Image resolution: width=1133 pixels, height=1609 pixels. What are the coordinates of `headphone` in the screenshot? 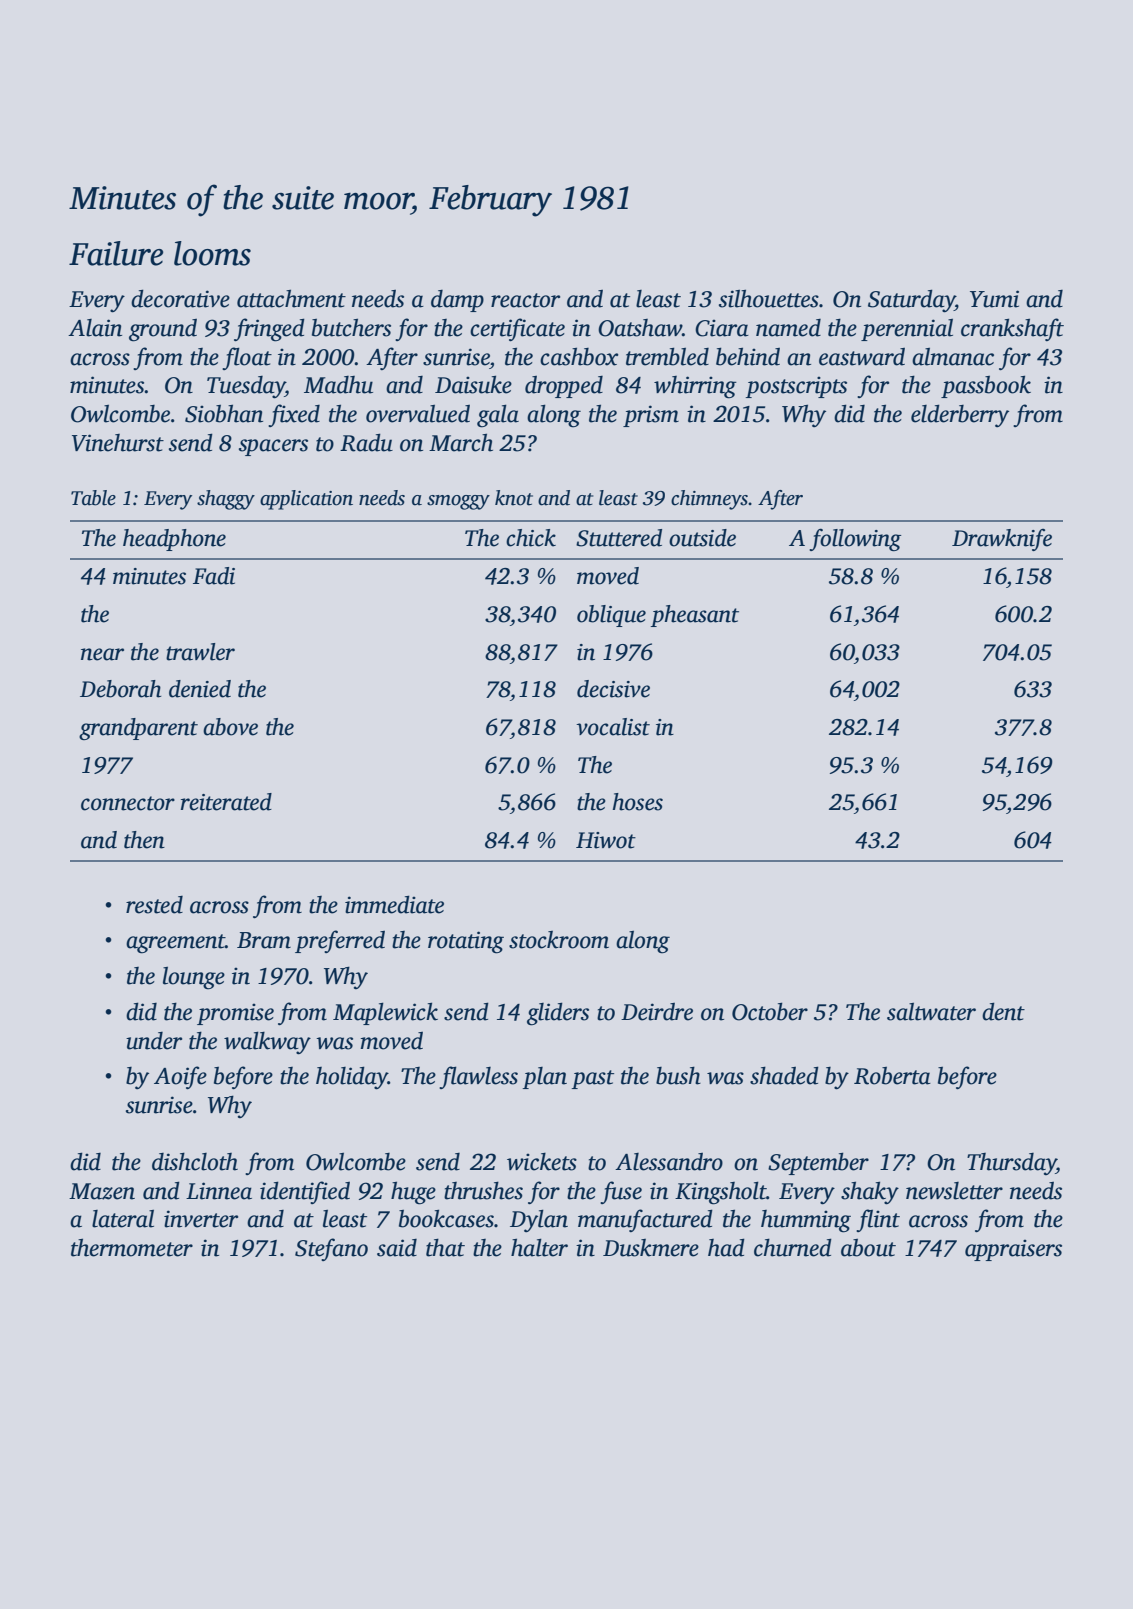 It's located at (174, 540).
